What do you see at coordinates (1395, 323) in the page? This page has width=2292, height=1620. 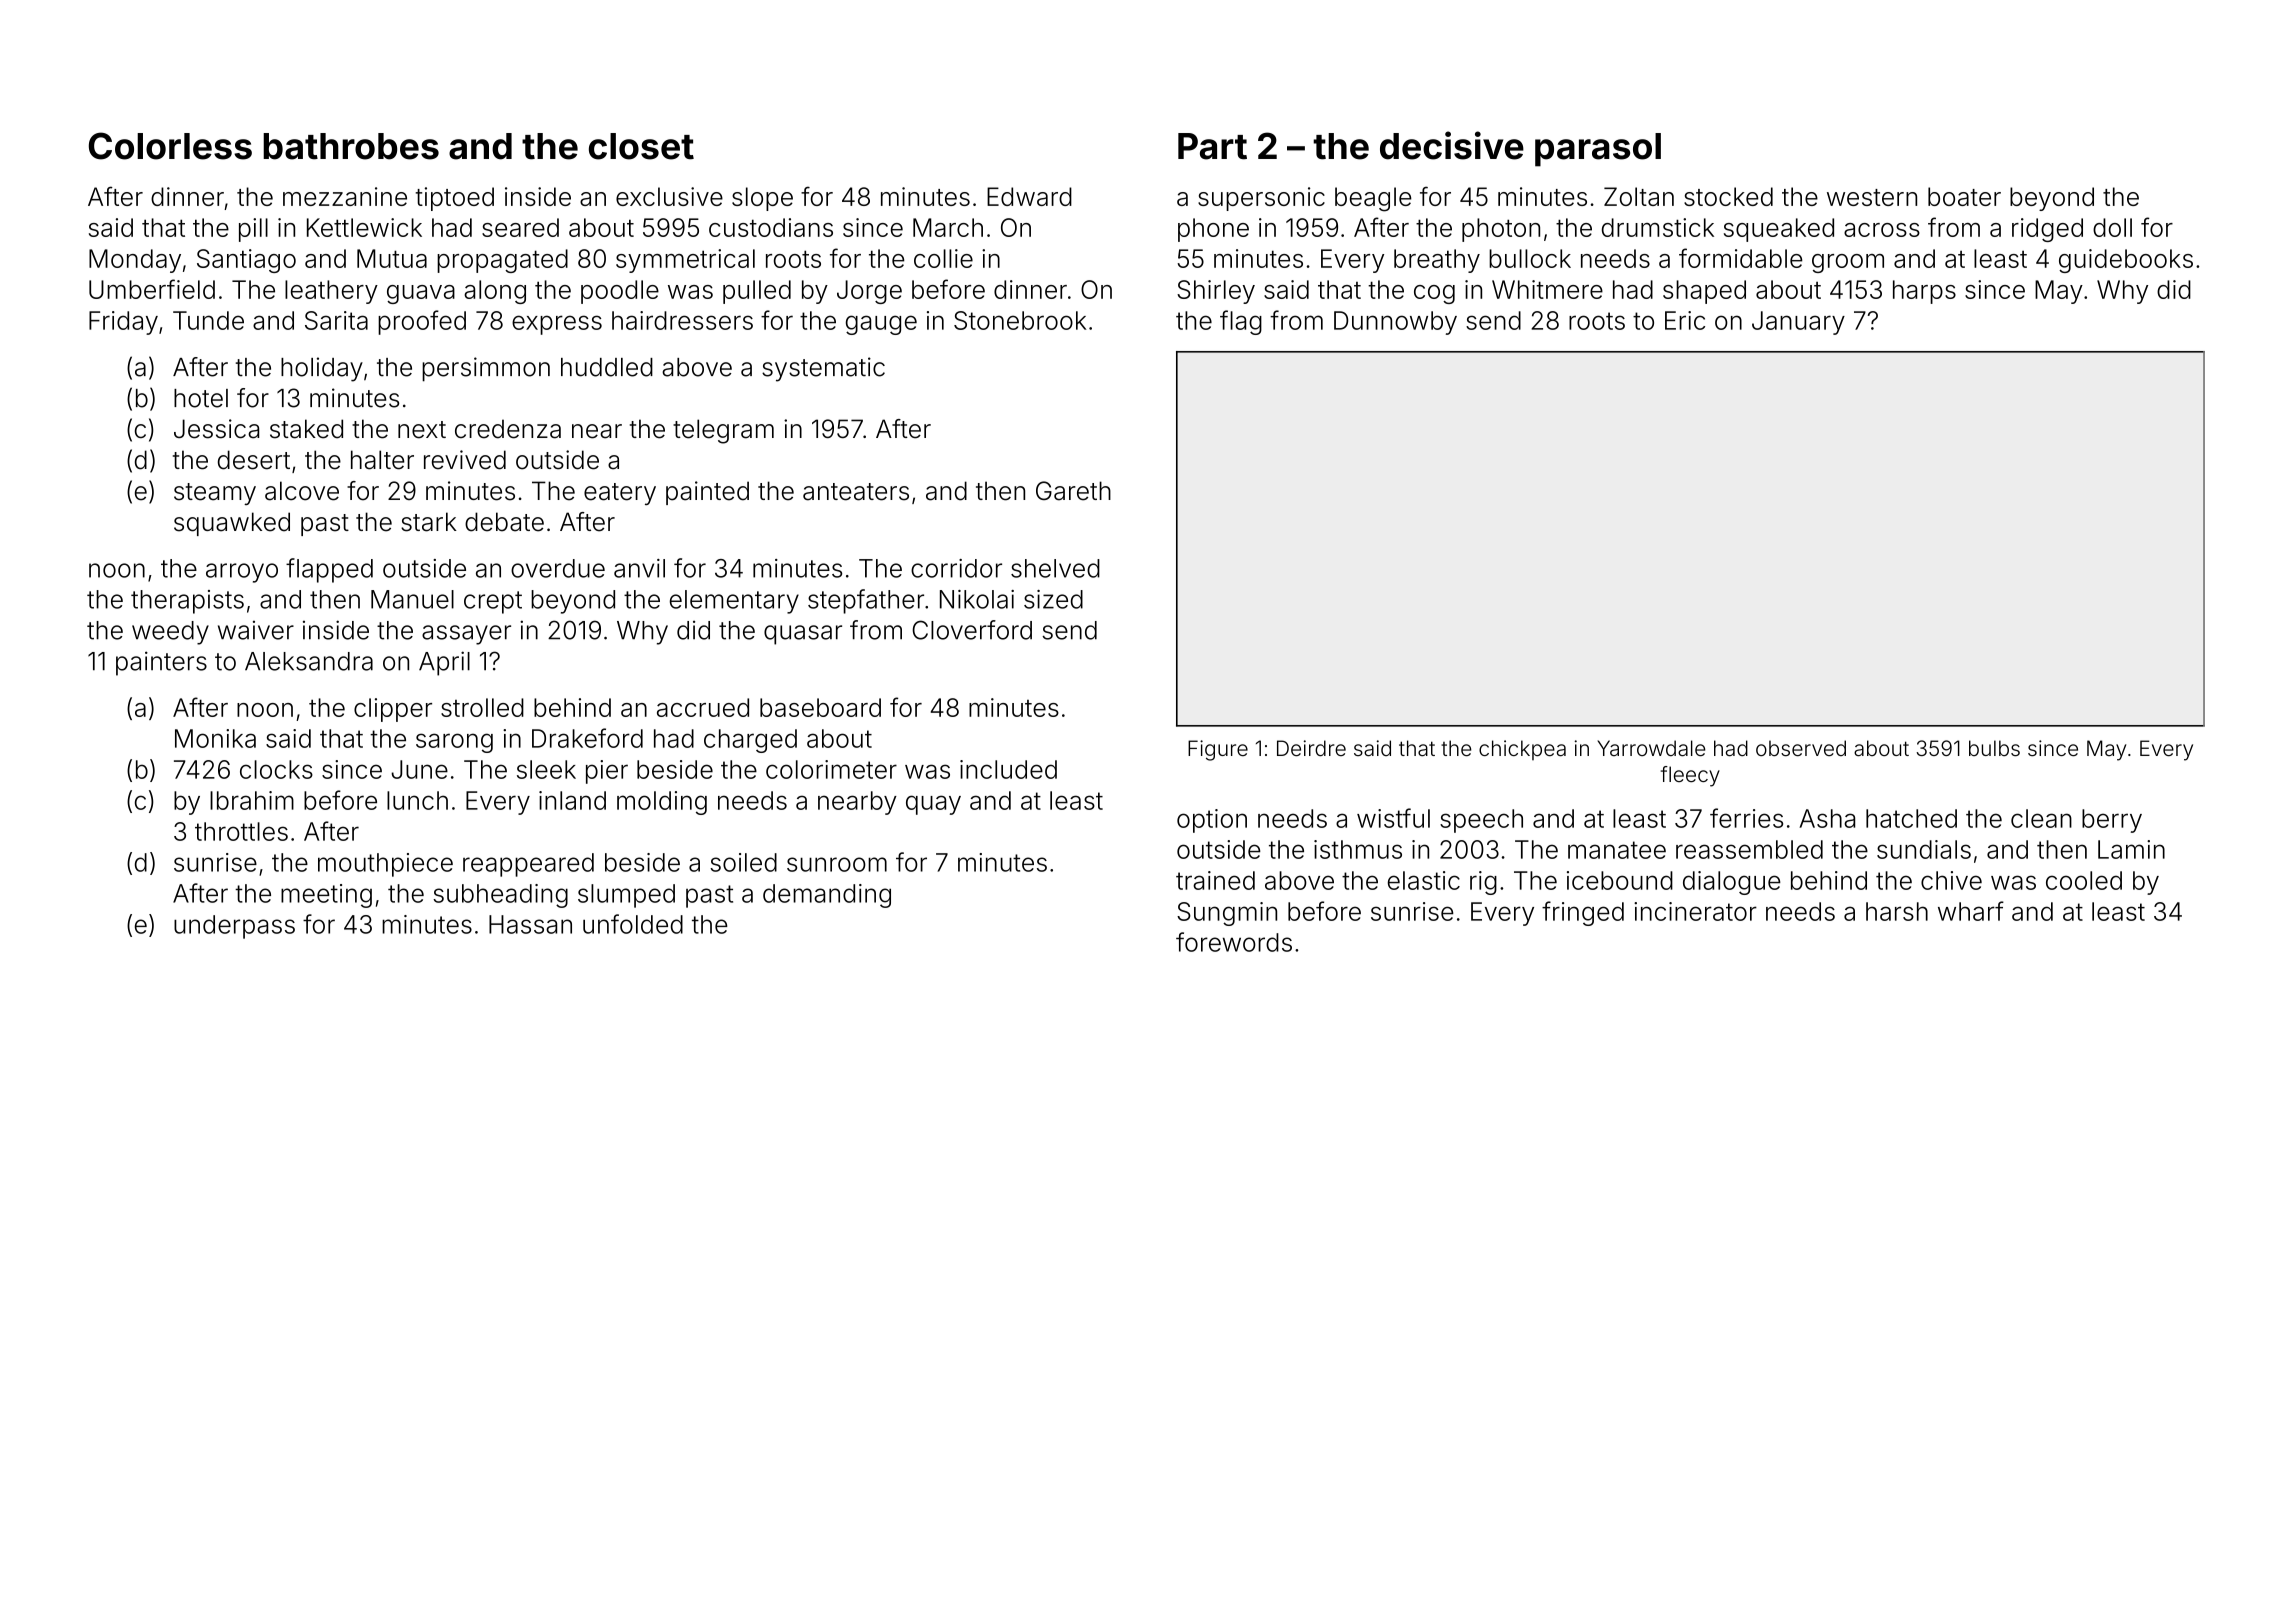 I see `Dunnowby` at bounding box center [1395, 323].
